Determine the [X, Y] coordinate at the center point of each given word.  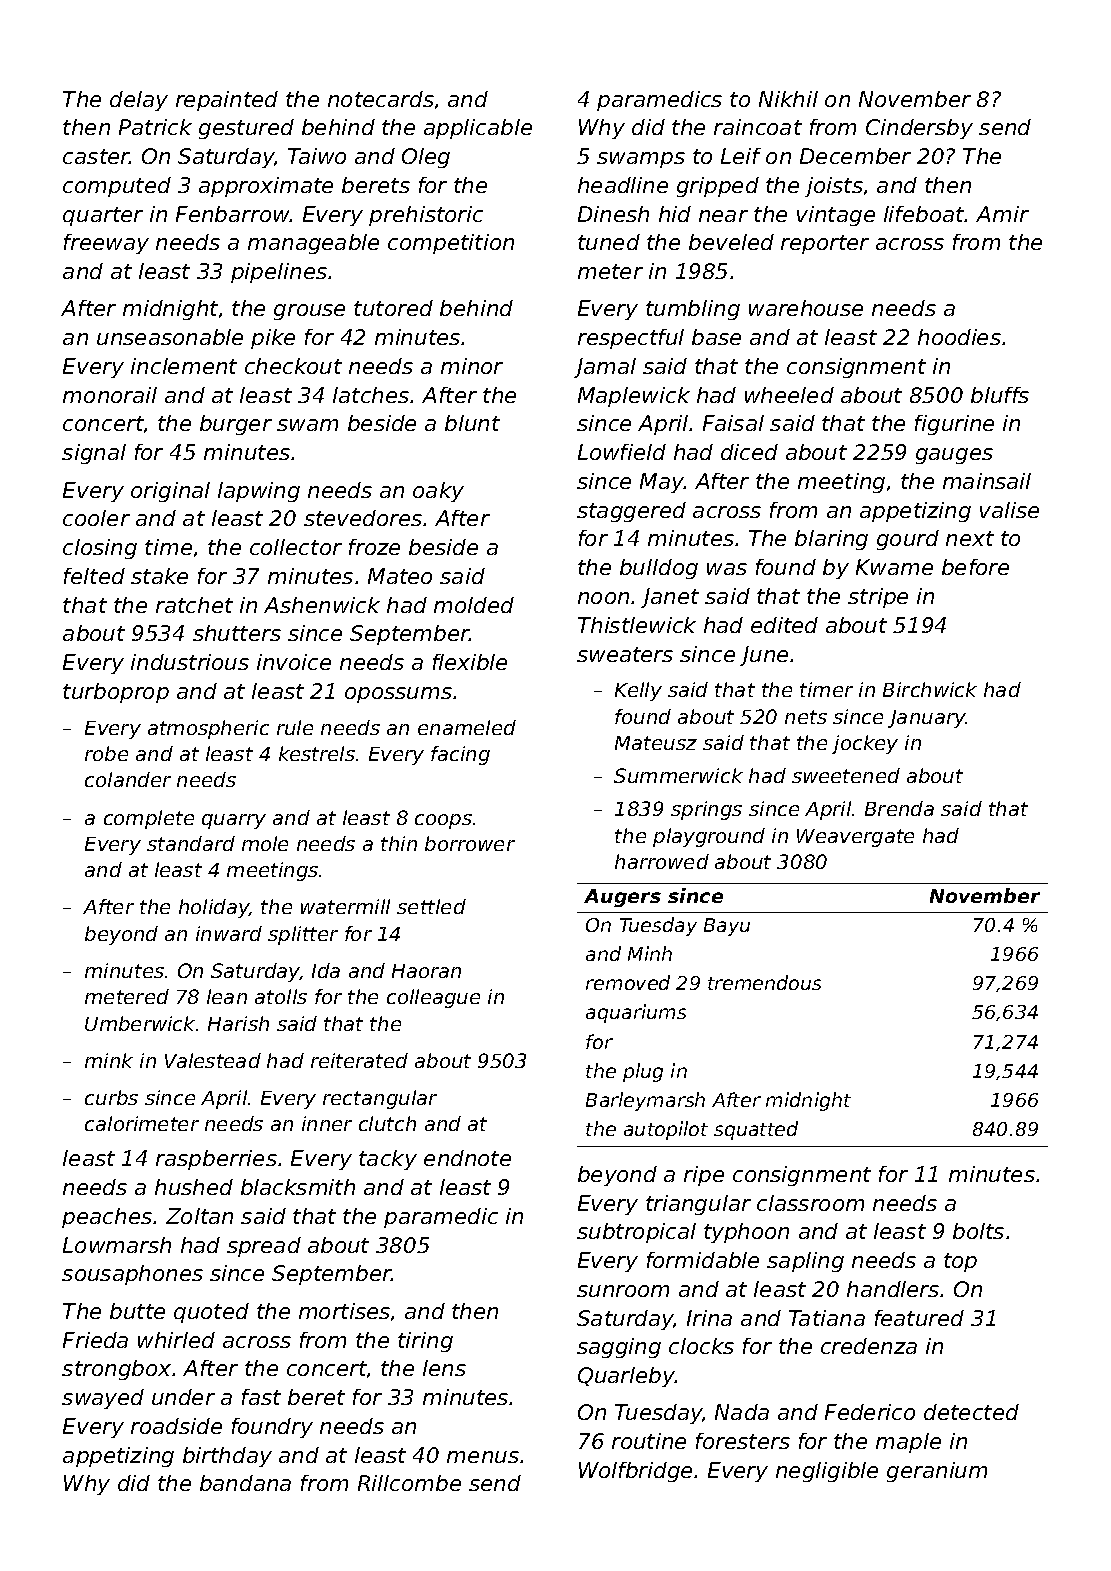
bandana [245, 1483]
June [764, 656]
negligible [827, 1472]
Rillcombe [409, 1483]
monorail [110, 395]
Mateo [400, 576]
